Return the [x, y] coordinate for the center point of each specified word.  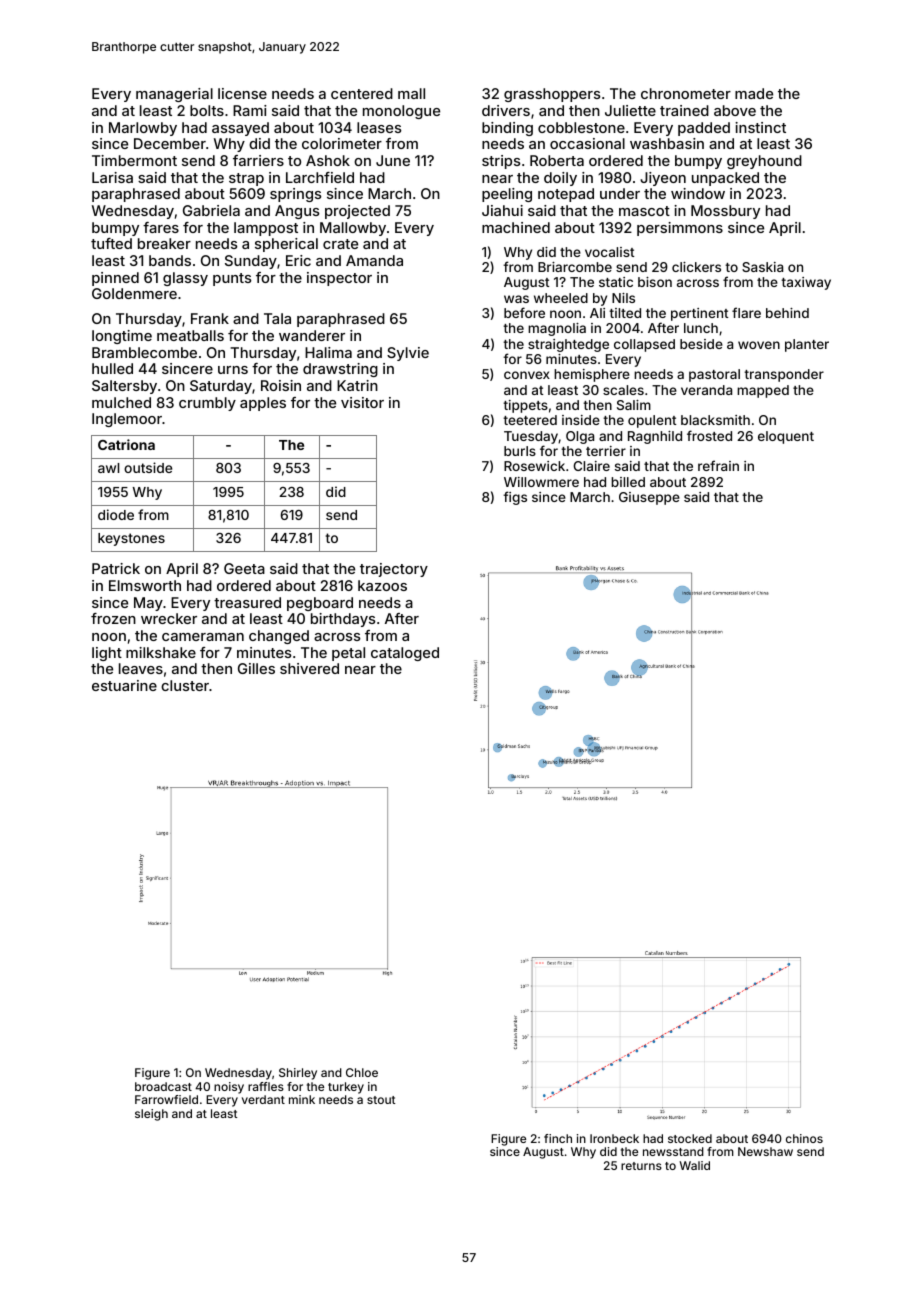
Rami [250, 110]
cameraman [203, 637]
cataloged [405, 654]
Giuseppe [649, 498]
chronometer [686, 93]
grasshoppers [552, 95]
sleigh [151, 1115]
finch [558, 1138]
